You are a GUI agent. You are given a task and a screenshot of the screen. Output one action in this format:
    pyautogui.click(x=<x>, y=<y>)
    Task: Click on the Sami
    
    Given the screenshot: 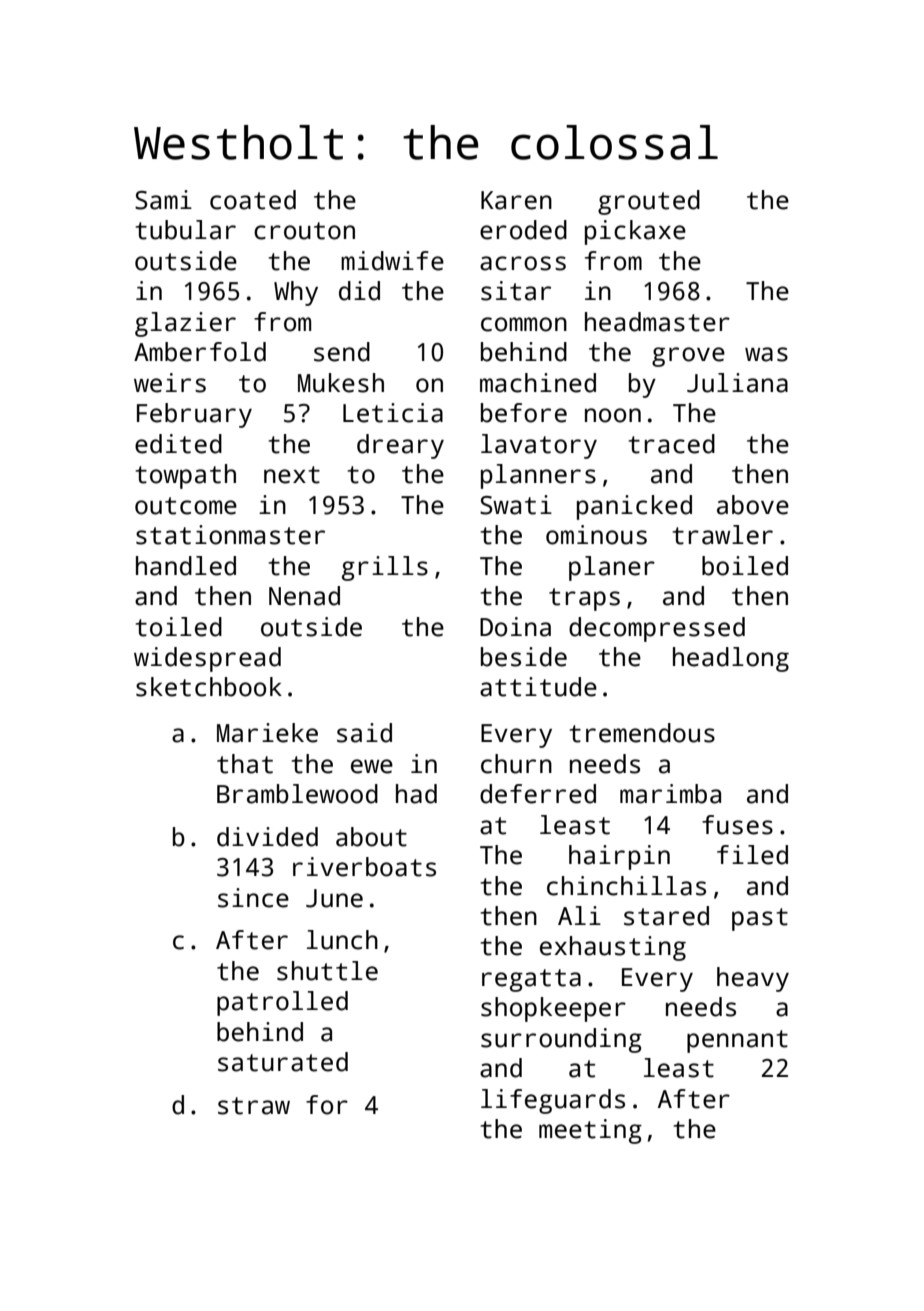 What is the action you would take?
    pyautogui.click(x=163, y=200)
